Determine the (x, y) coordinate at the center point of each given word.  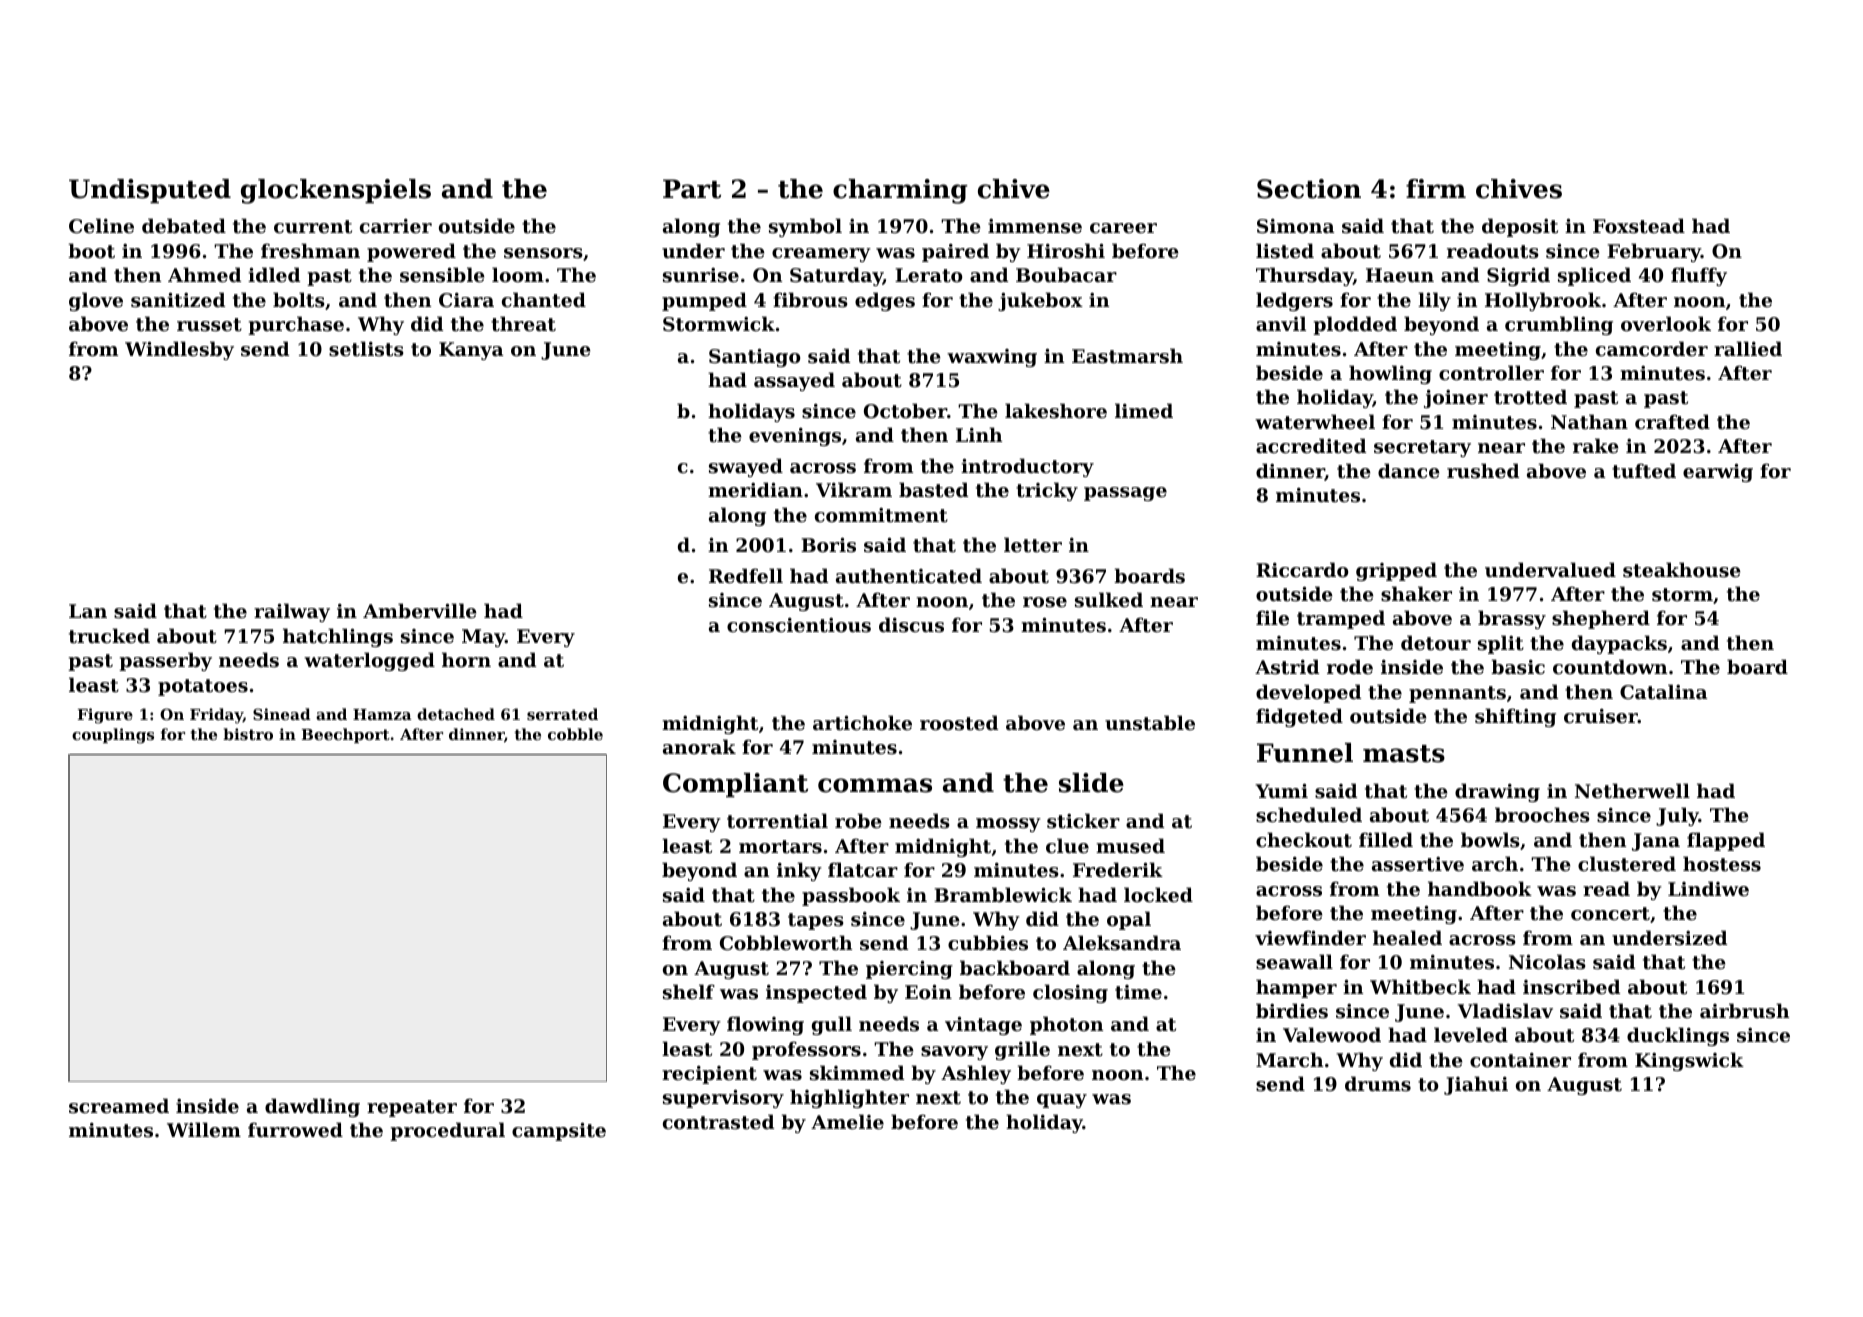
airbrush (1744, 1011)
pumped (704, 301)
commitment (881, 515)
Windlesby (179, 350)
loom (518, 274)
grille (1022, 1050)
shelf (689, 991)
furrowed (295, 1129)
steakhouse (1682, 570)
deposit (1520, 227)
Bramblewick (1003, 894)
